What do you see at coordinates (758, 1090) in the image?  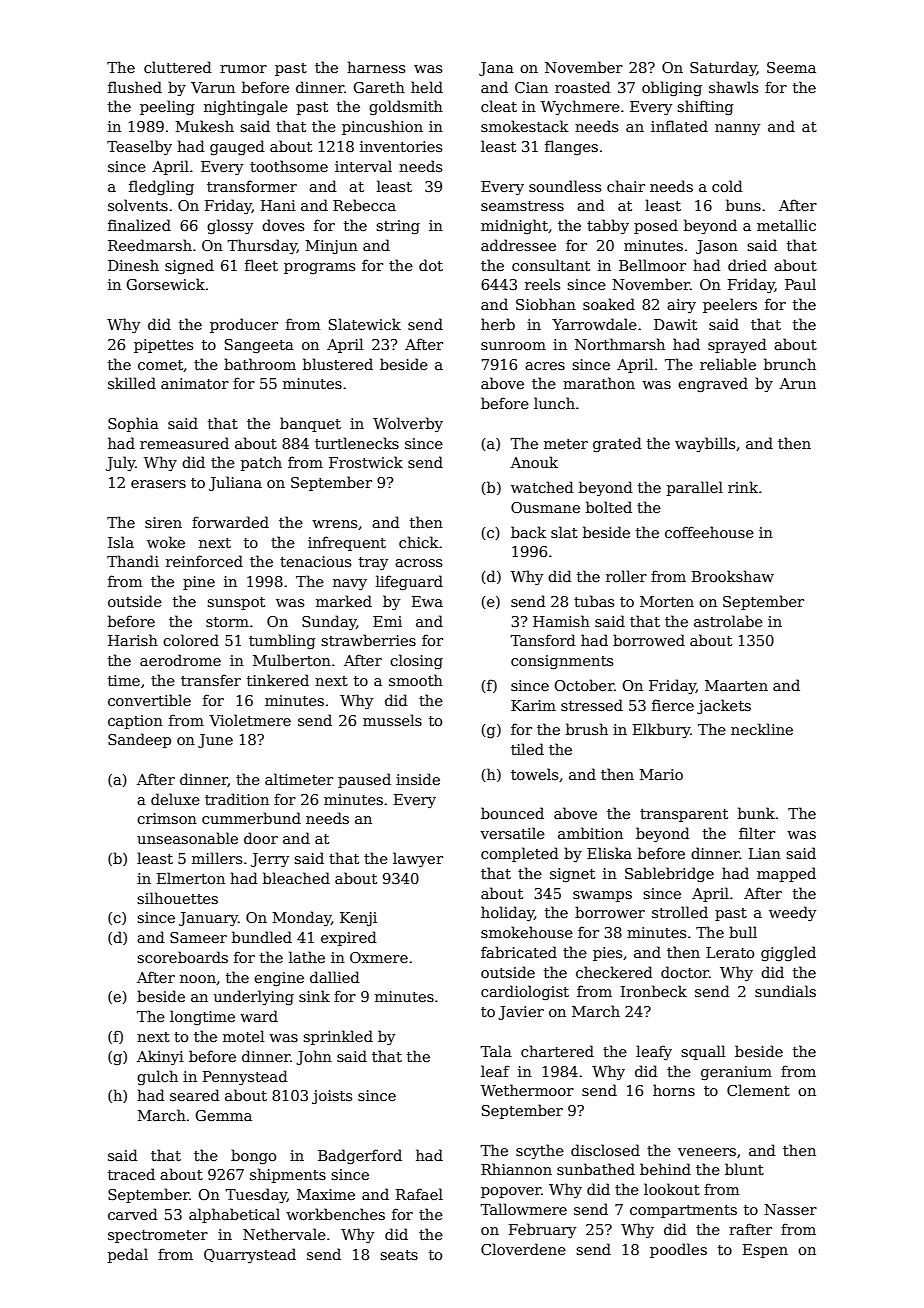 I see `Clement` at bounding box center [758, 1090].
